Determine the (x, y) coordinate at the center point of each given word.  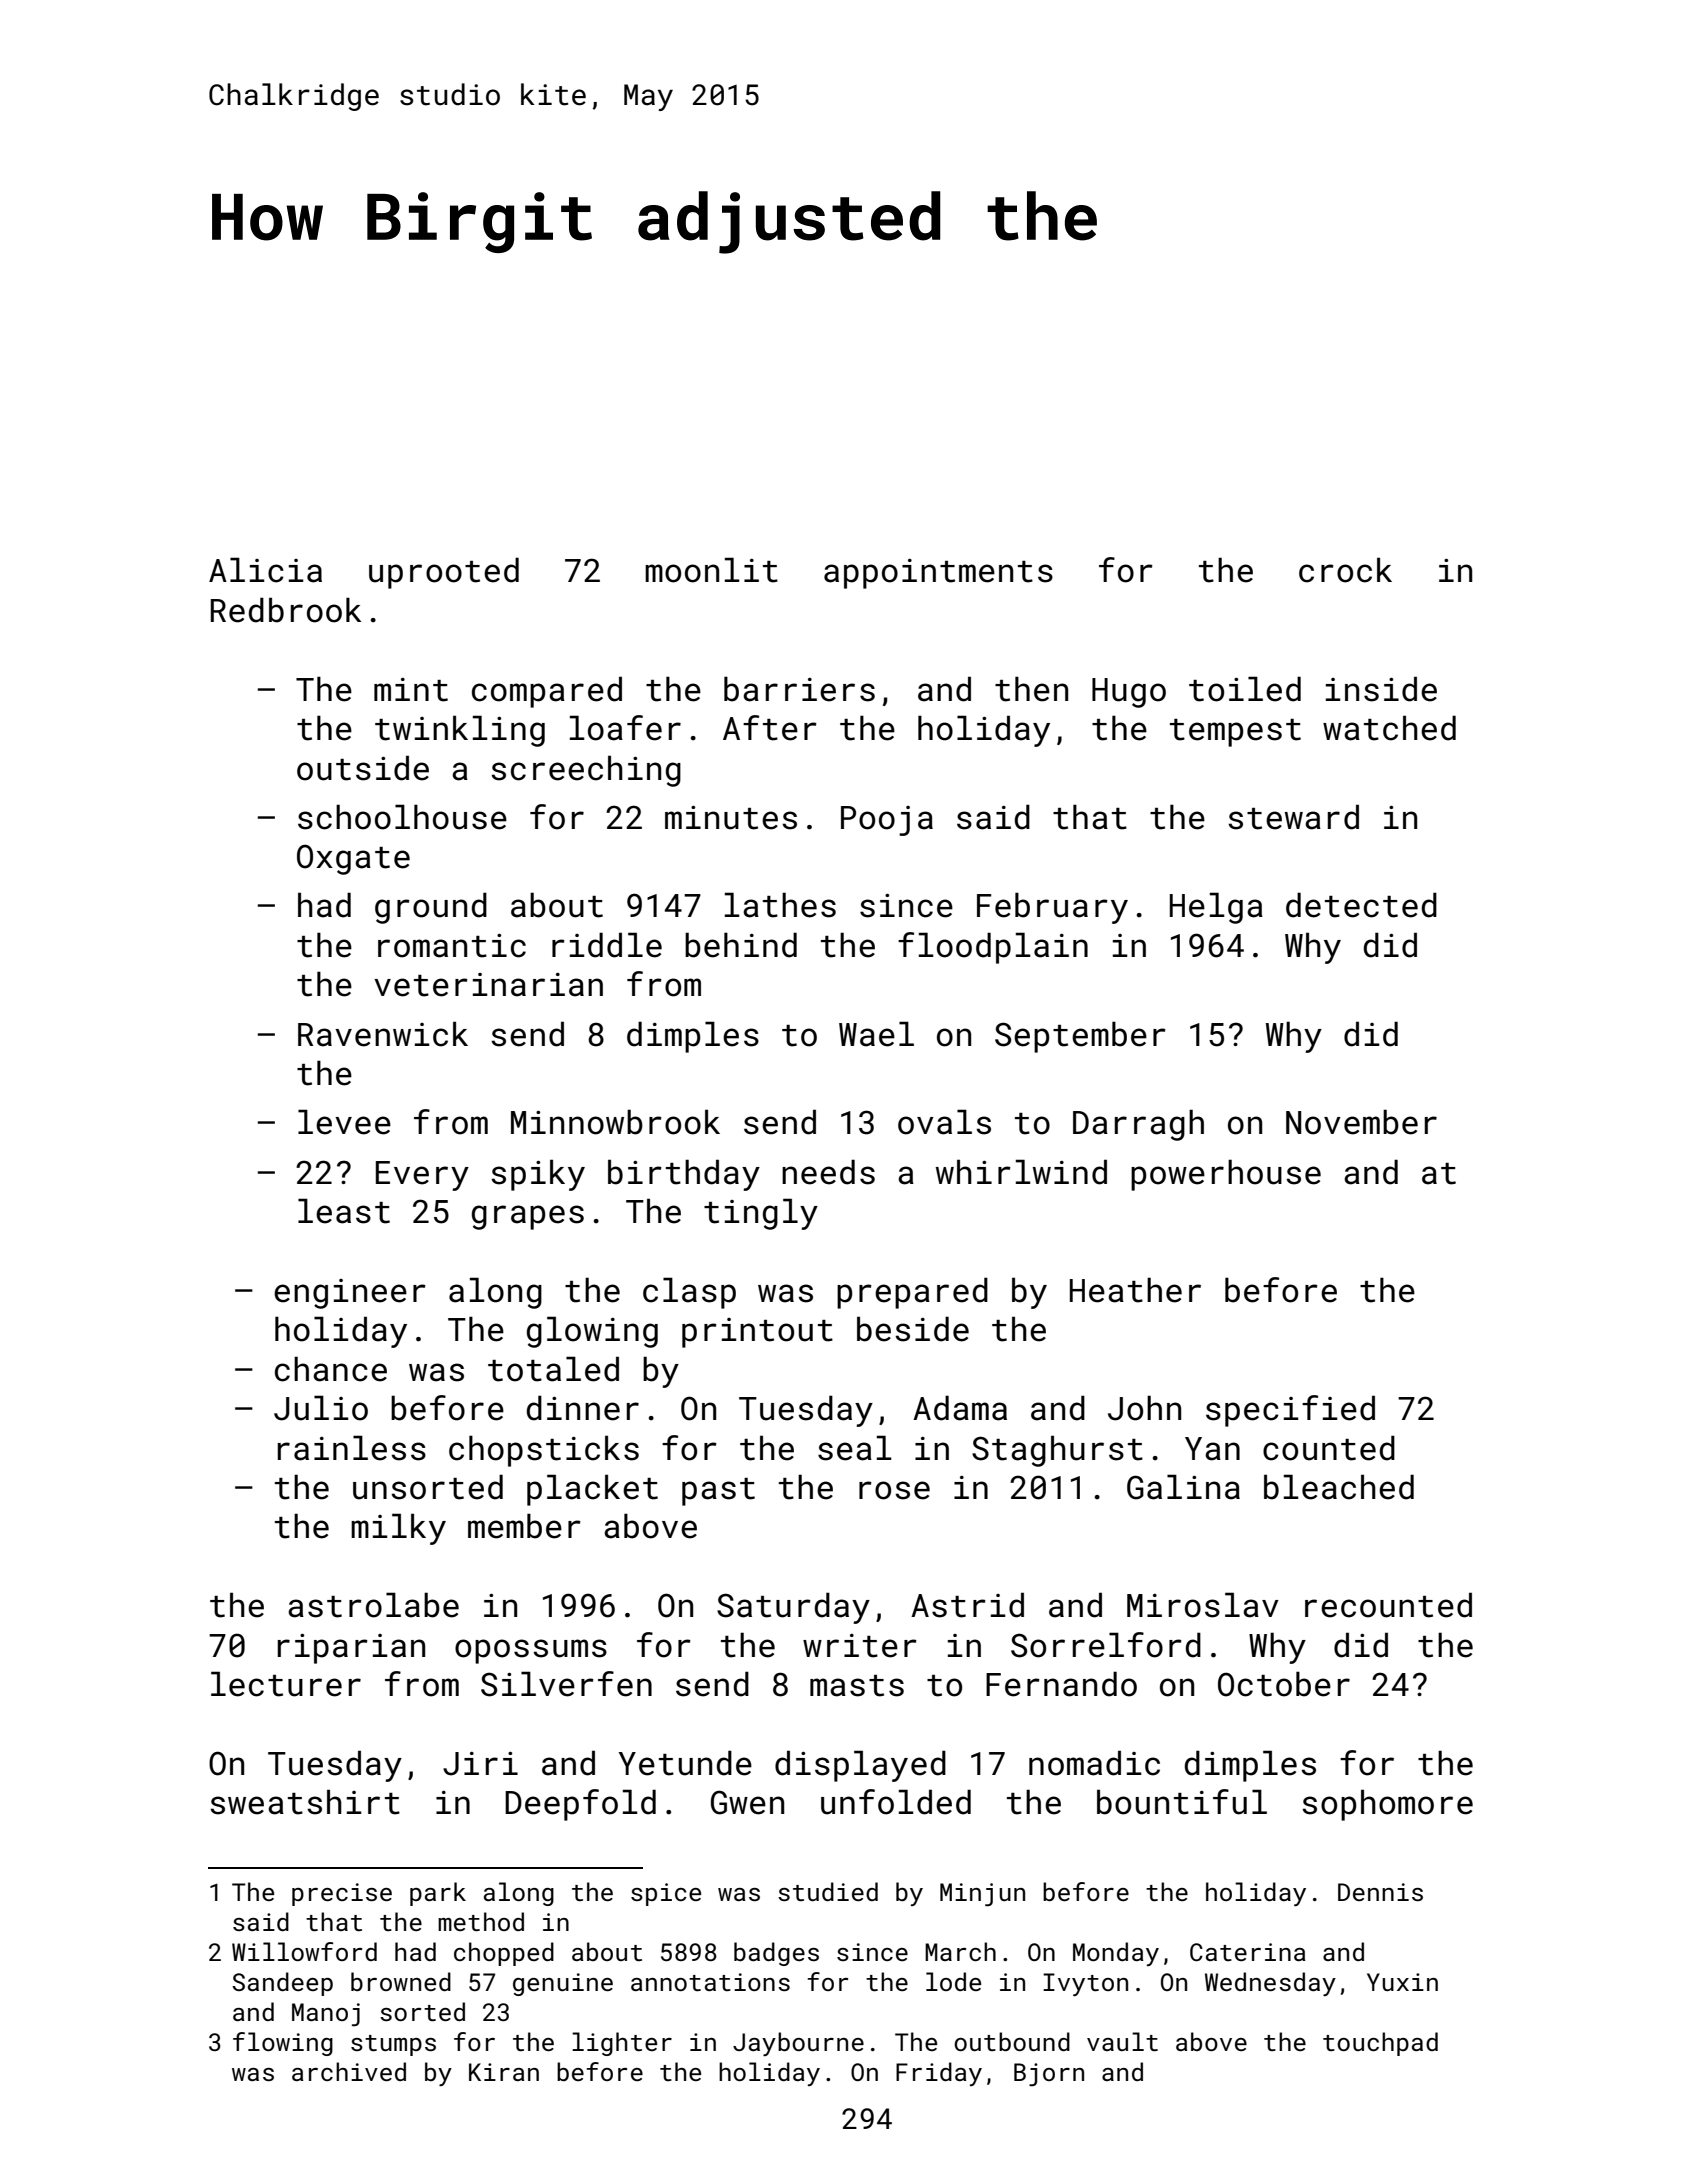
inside (1381, 689)
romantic (452, 946)
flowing (283, 2044)
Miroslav (1203, 1605)
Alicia (265, 570)
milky (398, 1529)
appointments (938, 574)
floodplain (993, 948)
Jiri (480, 1764)
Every (422, 1176)
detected (1361, 905)
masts (857, 1686)
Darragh (1138, 1125)
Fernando (1061, 1684)
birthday (684, 1175)
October (1284, 1684)
